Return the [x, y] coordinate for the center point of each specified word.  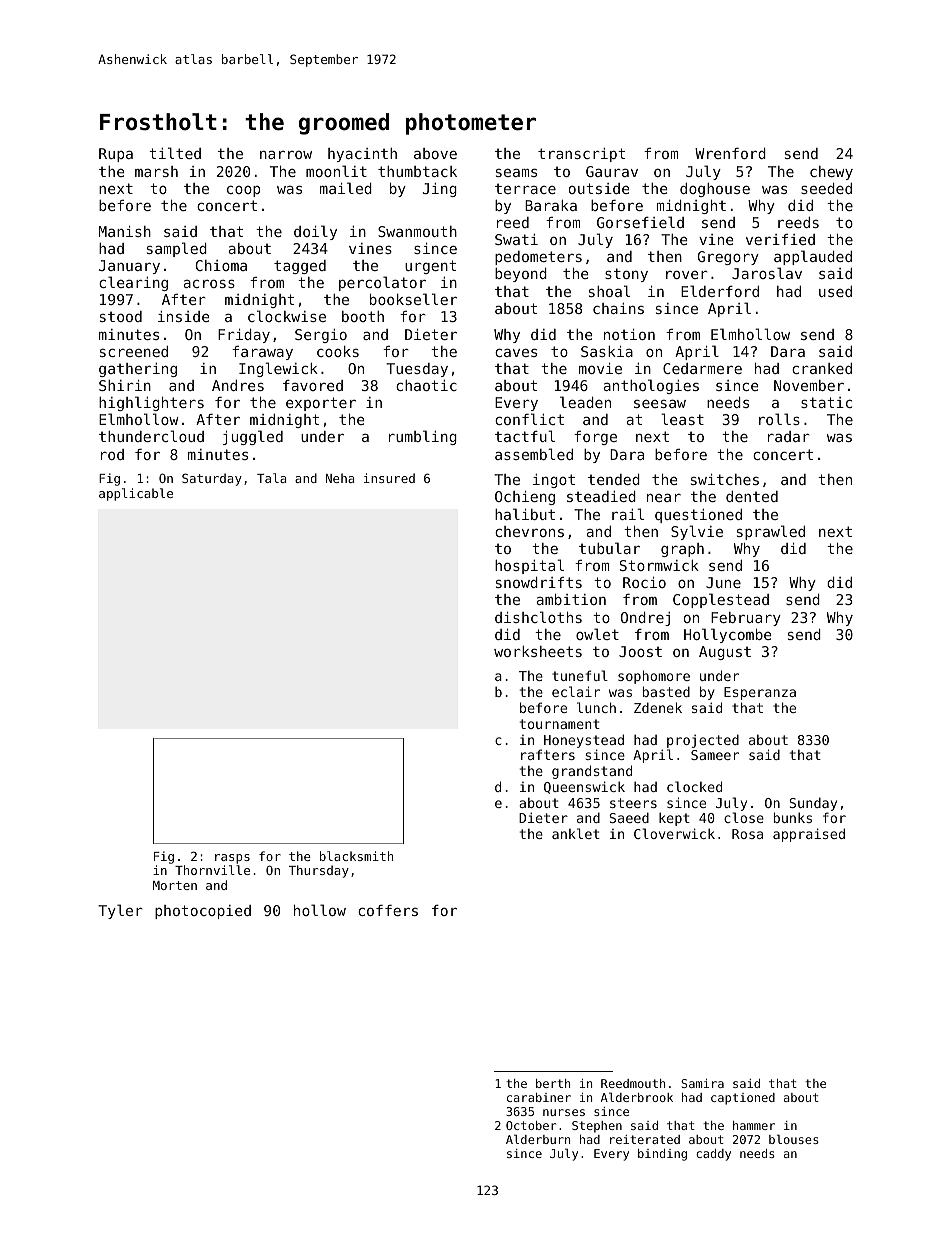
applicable [136, 494]
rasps [232, 859]
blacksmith [356, 856]
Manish [125, 231]
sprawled [771, 532]
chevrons [529, 531]
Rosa [747, 834]
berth [553, 1083]
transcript [581, 155]
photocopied [203, 912]
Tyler [120, 911]
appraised [809, 835]
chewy [831, 173]
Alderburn [538, 1139]
